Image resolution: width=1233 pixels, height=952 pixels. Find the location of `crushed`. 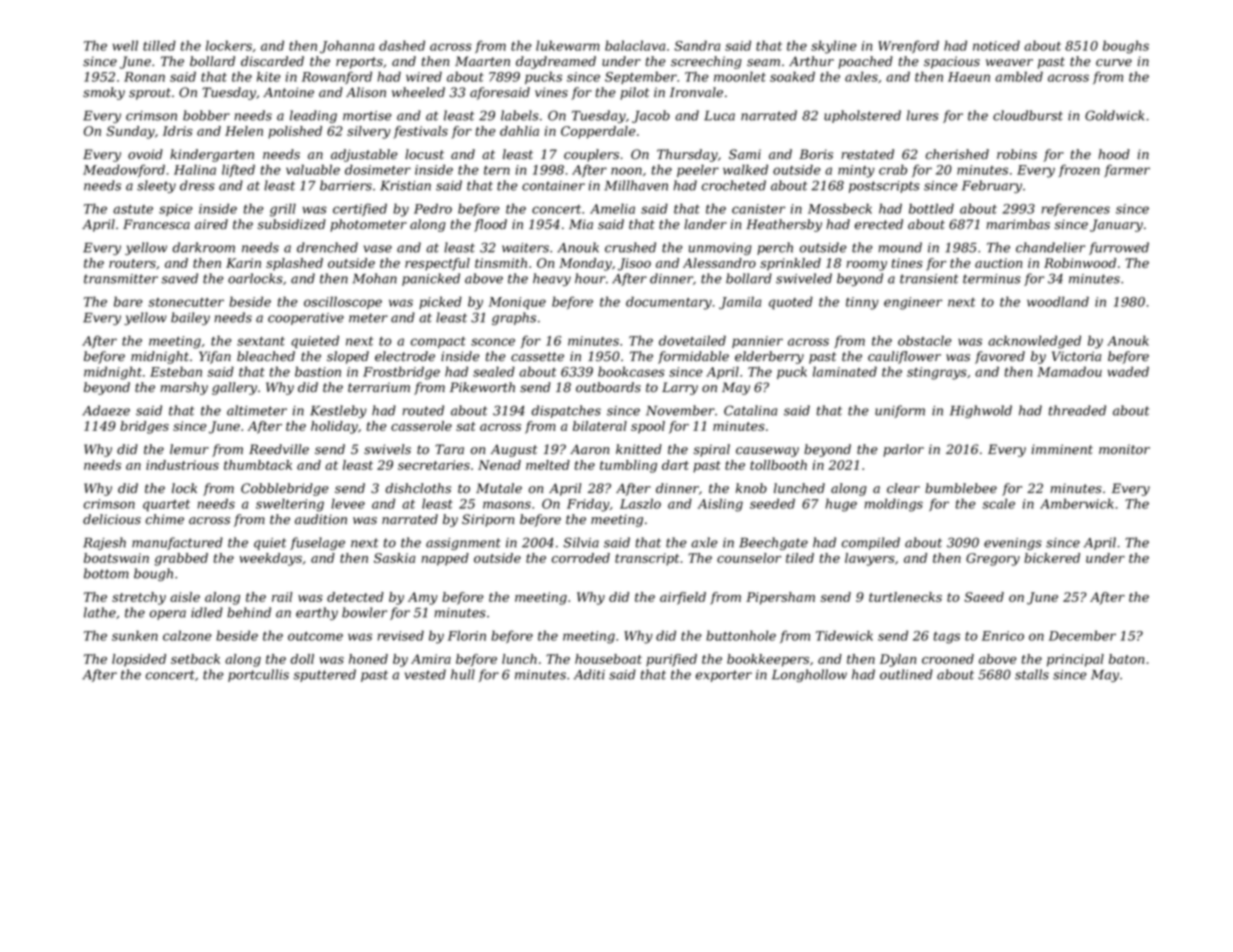

crushed is located at coordinates (630, 247).
